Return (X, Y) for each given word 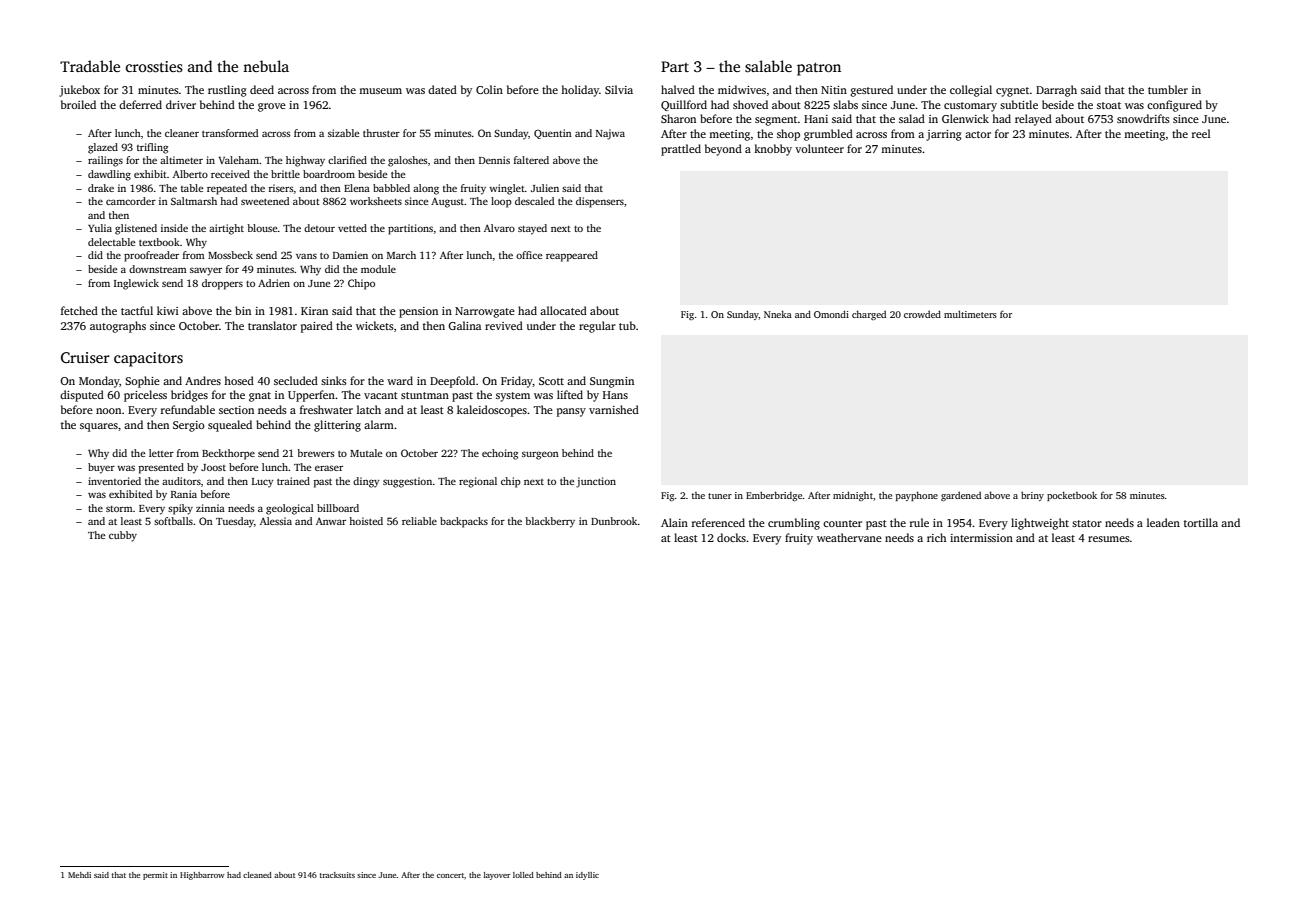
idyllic (587, 876)
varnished (614, 409)
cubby (123, 536)
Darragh (1056, 91)
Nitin (834, 90)
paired (317, 327)
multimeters (970, 314)
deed (262, 89)
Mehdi (79, 875)
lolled (523, 875)
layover (497, 876)
